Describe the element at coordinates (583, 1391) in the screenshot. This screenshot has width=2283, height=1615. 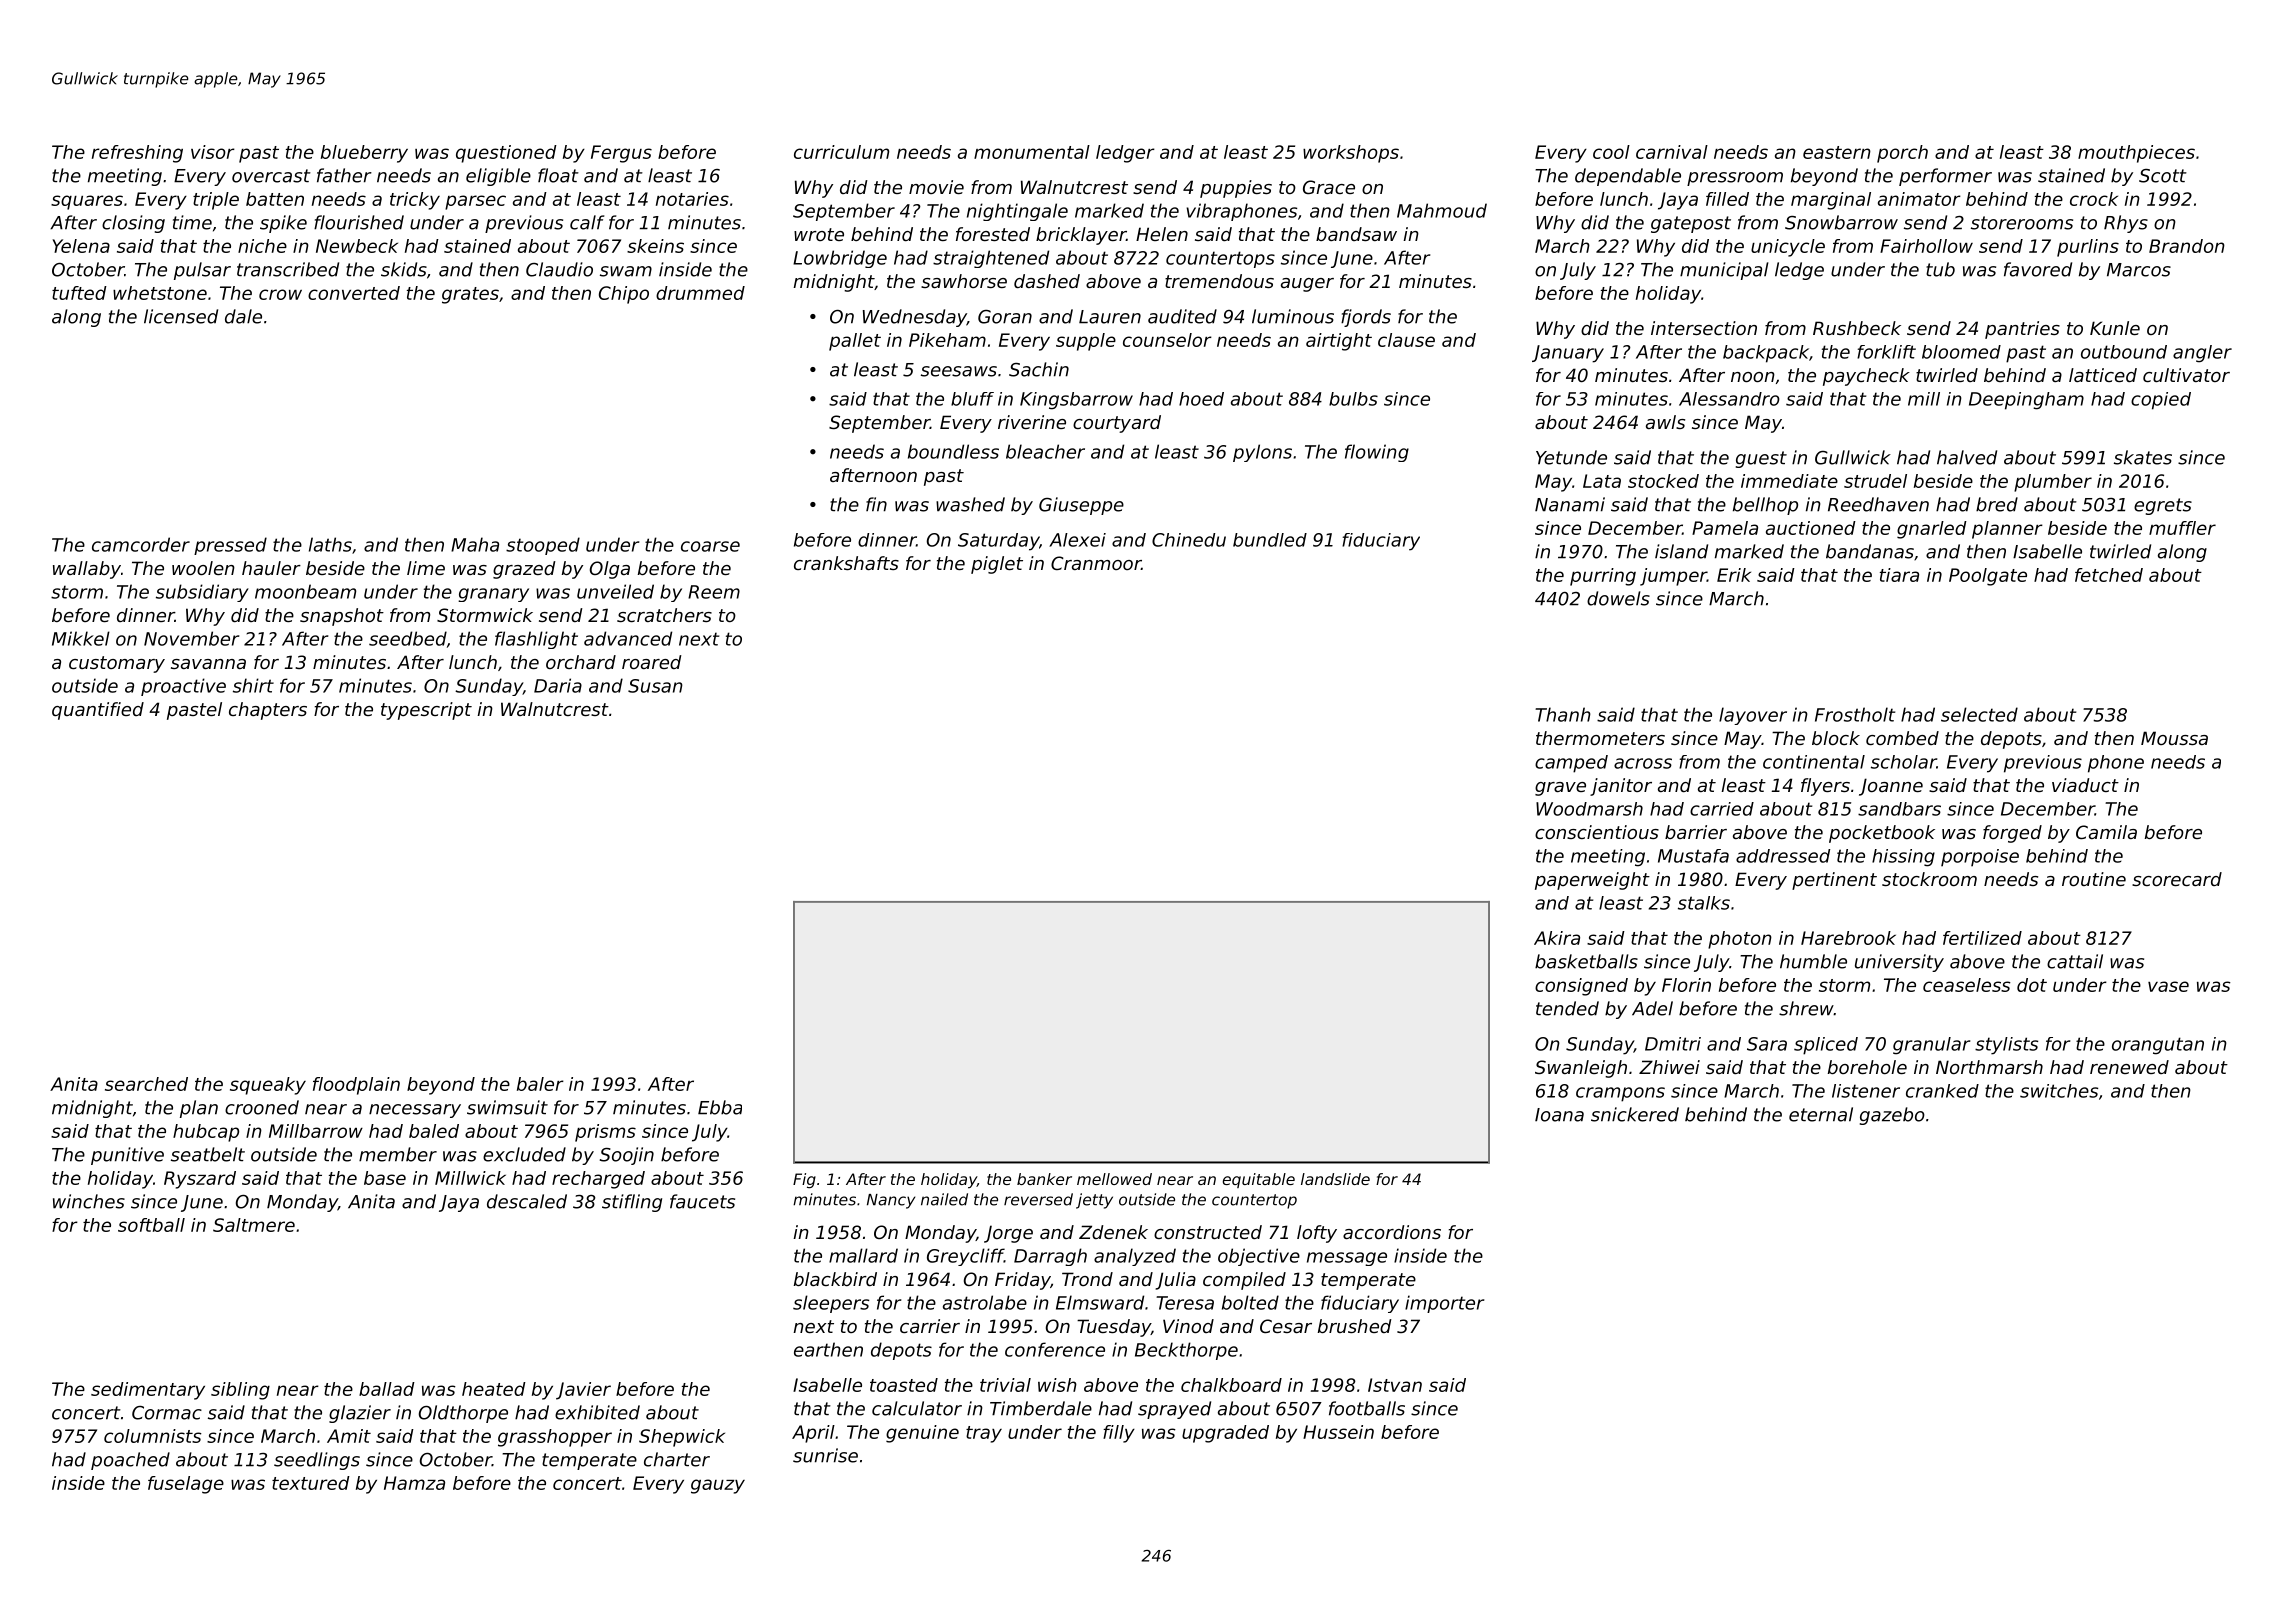
I see `Javier` at that location.
